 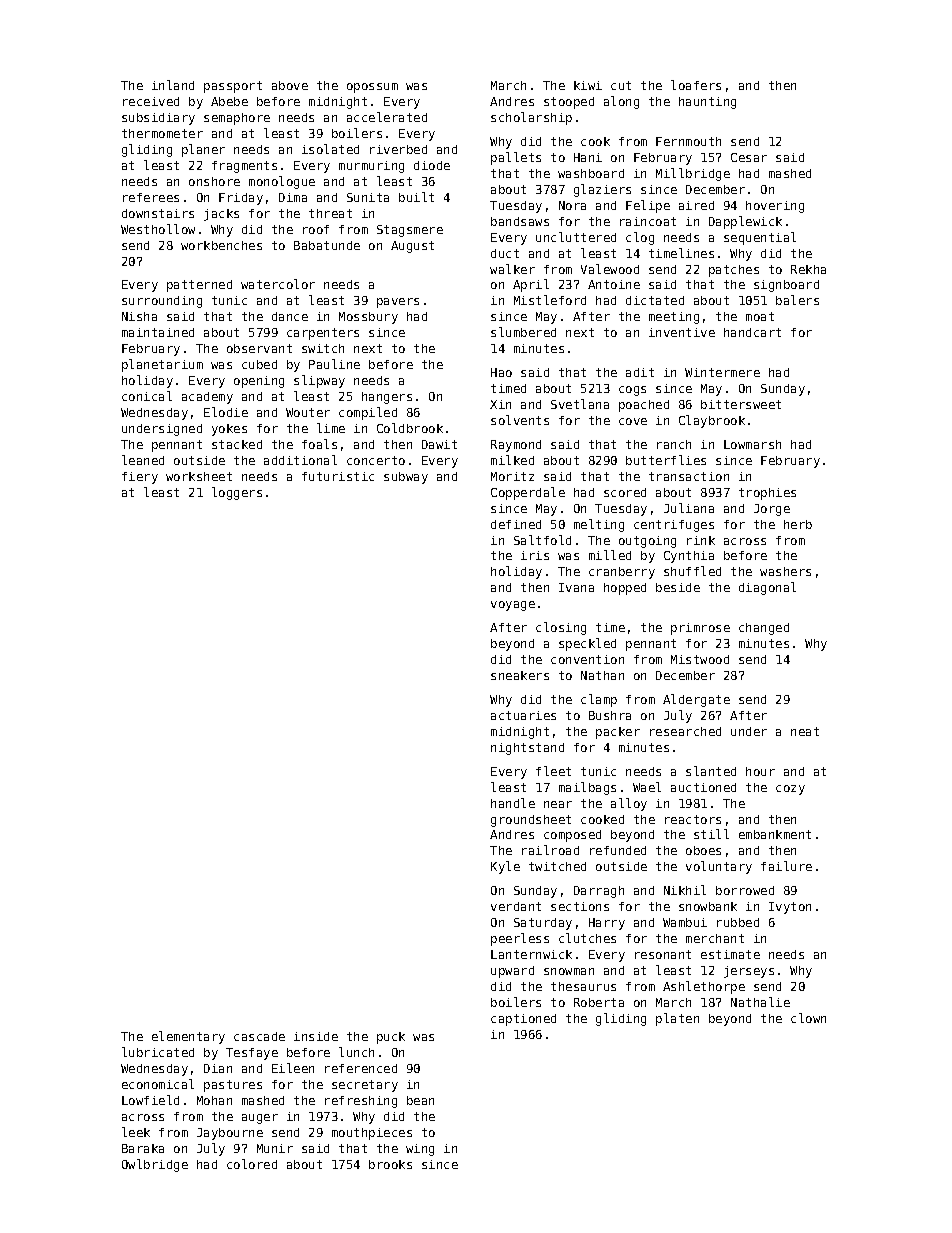 I want to click on opossum, so click(x=372, y=88).
